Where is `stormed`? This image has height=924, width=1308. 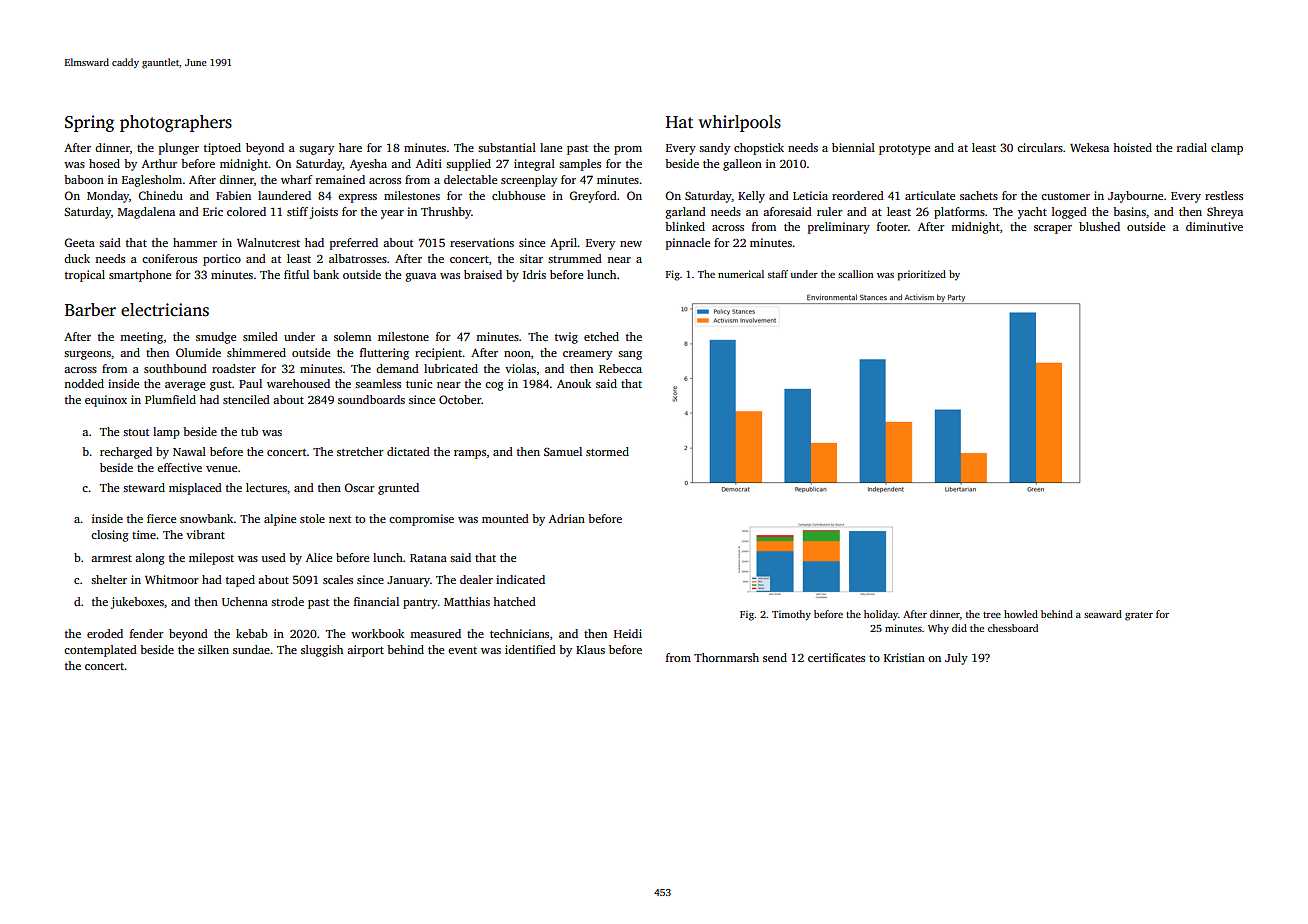 stormed is located at coordinates (607, 451).
